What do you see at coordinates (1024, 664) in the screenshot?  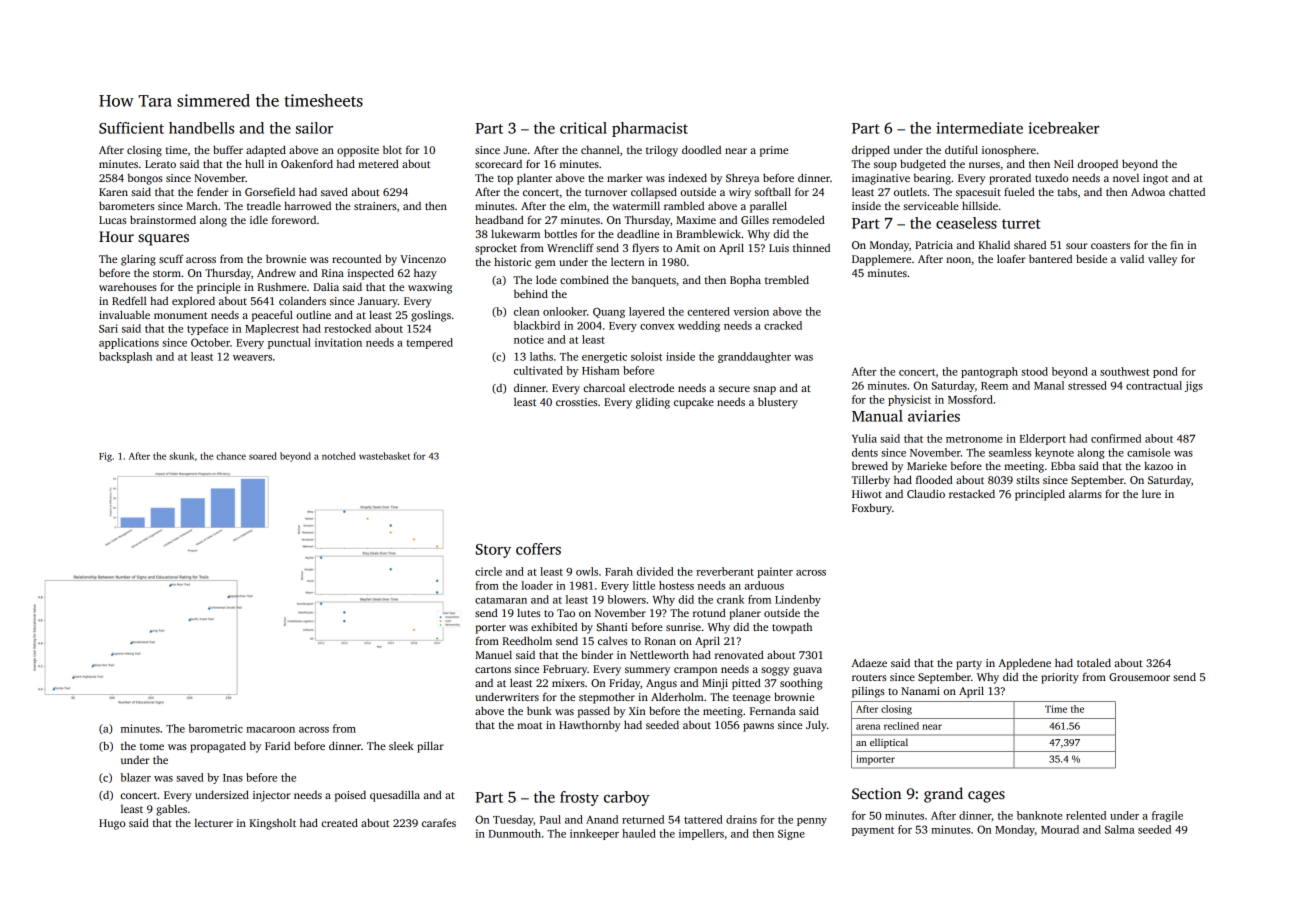 I see `Appledene` at bounding box center [1024, 664].
